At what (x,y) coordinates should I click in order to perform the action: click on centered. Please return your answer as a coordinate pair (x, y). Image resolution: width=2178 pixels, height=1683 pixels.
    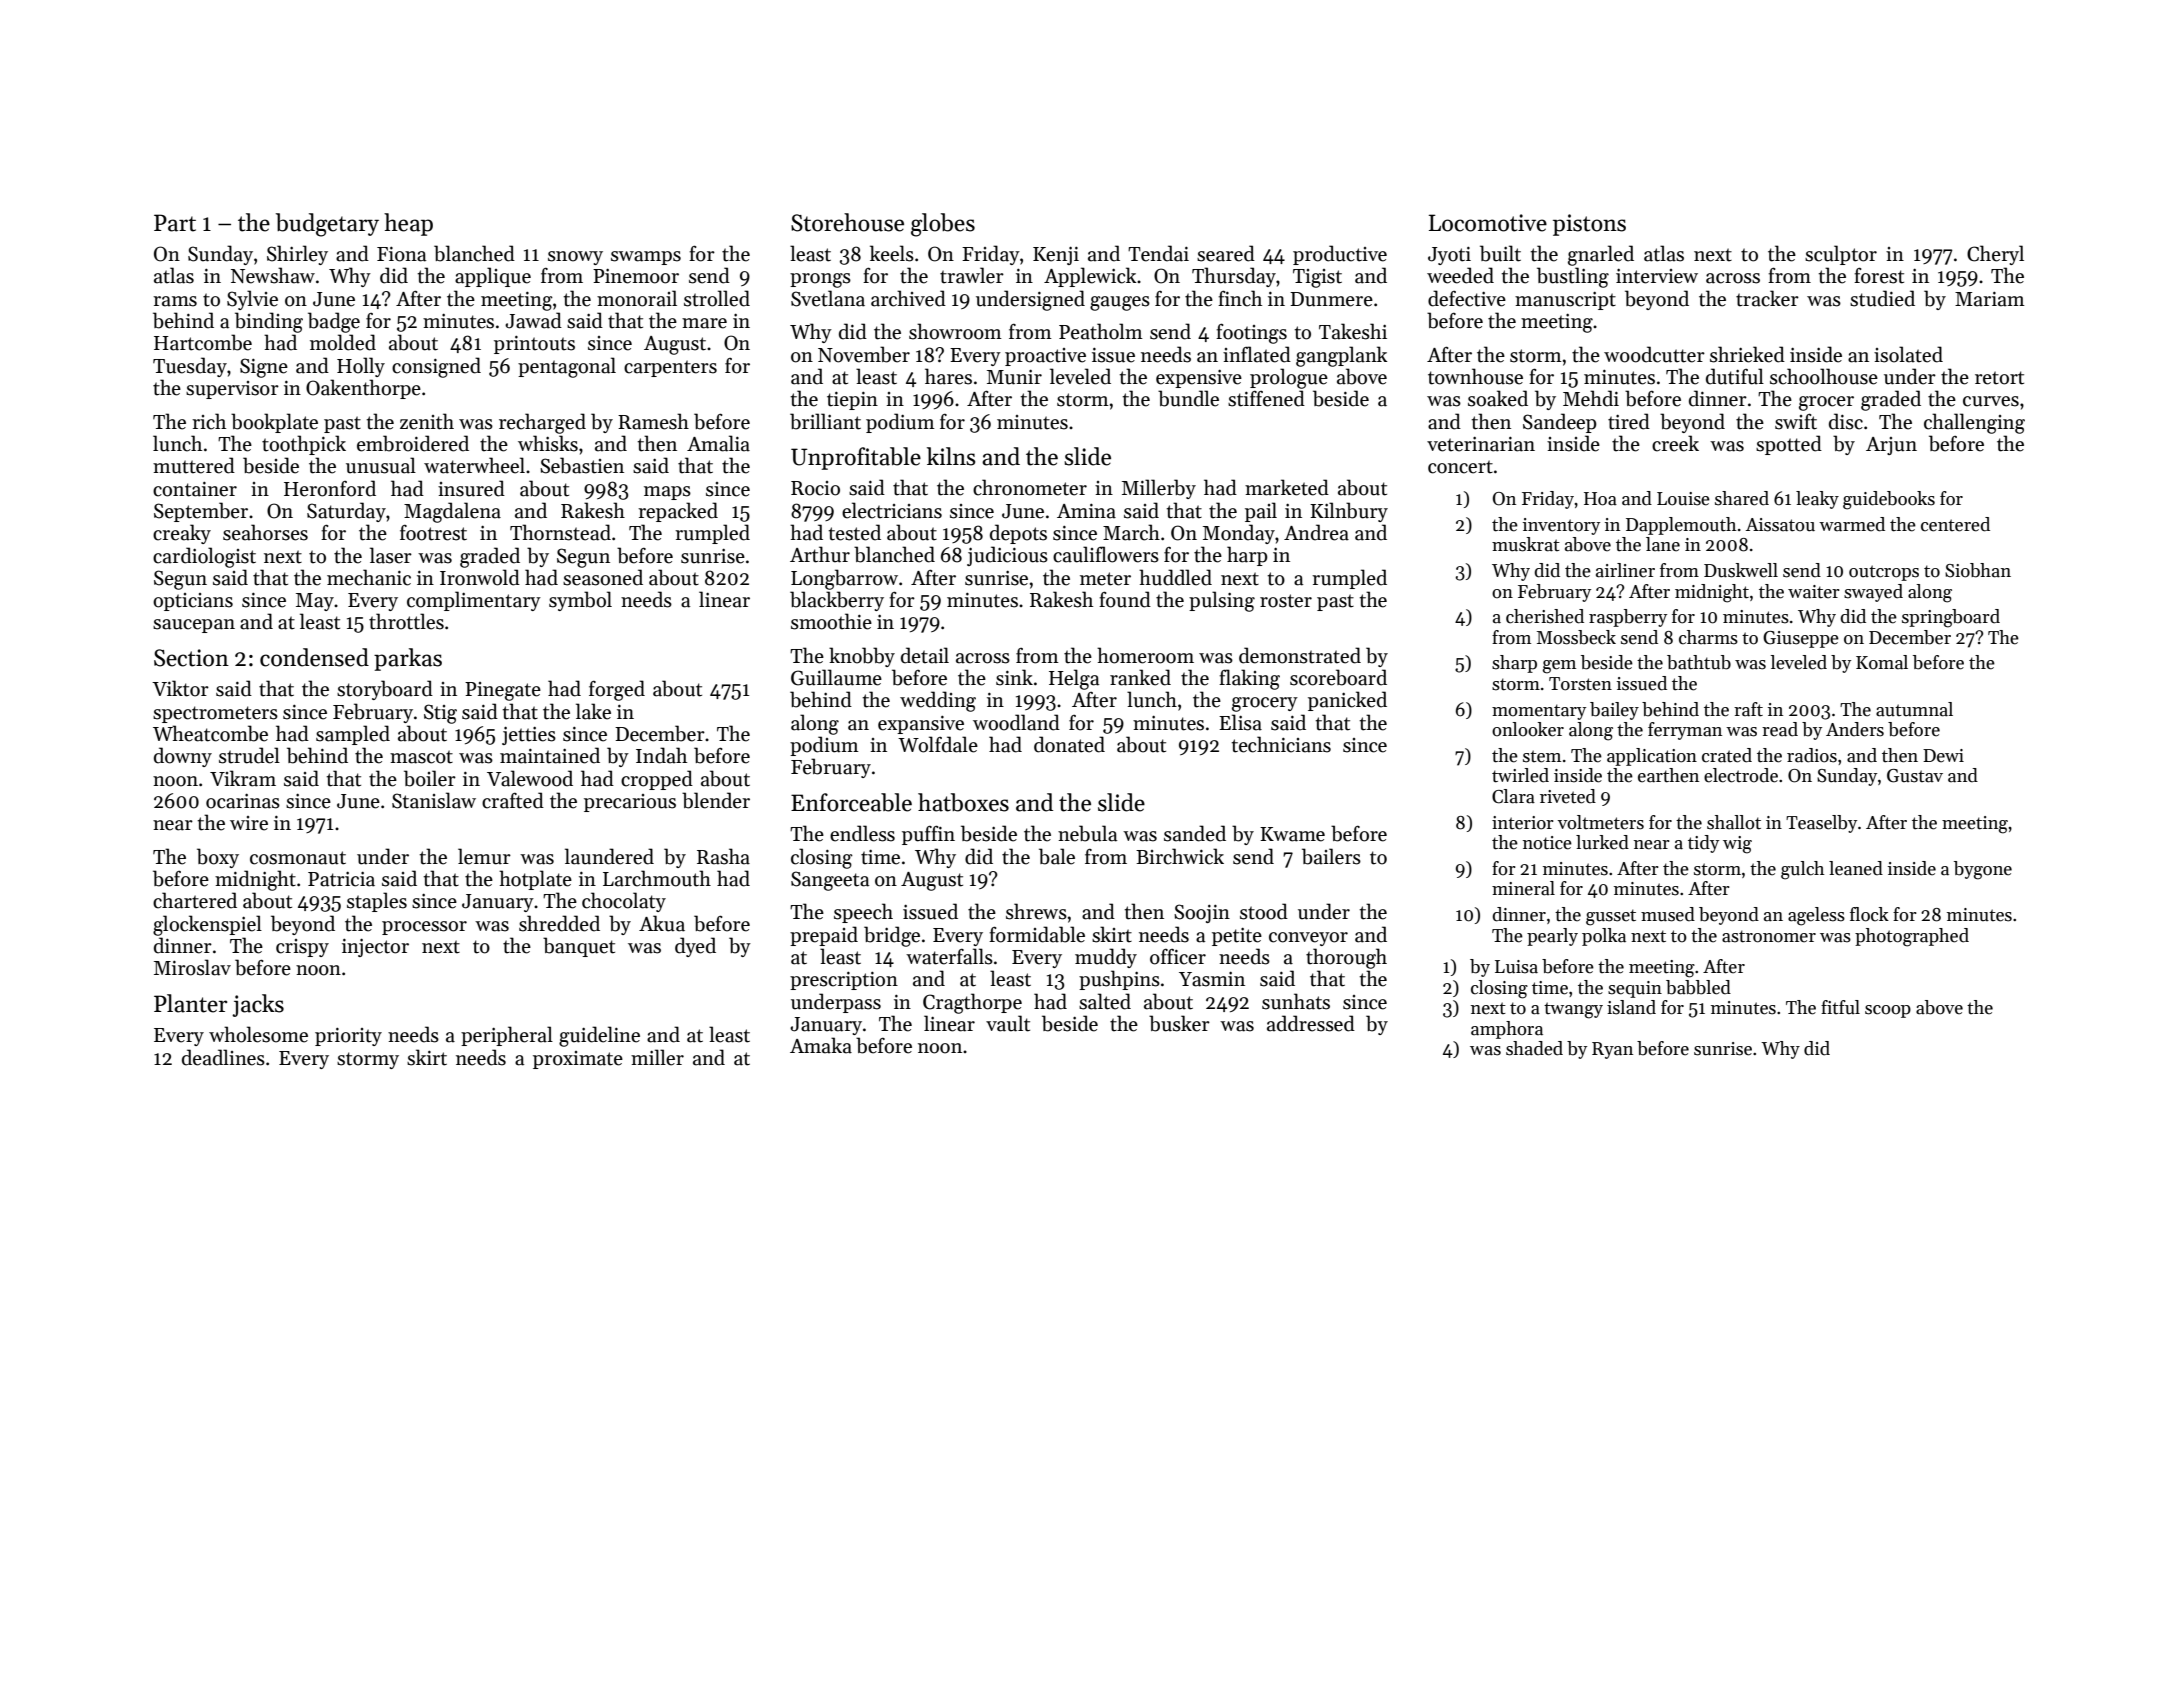
    Looking at the image, I should click on (1955, 524).
